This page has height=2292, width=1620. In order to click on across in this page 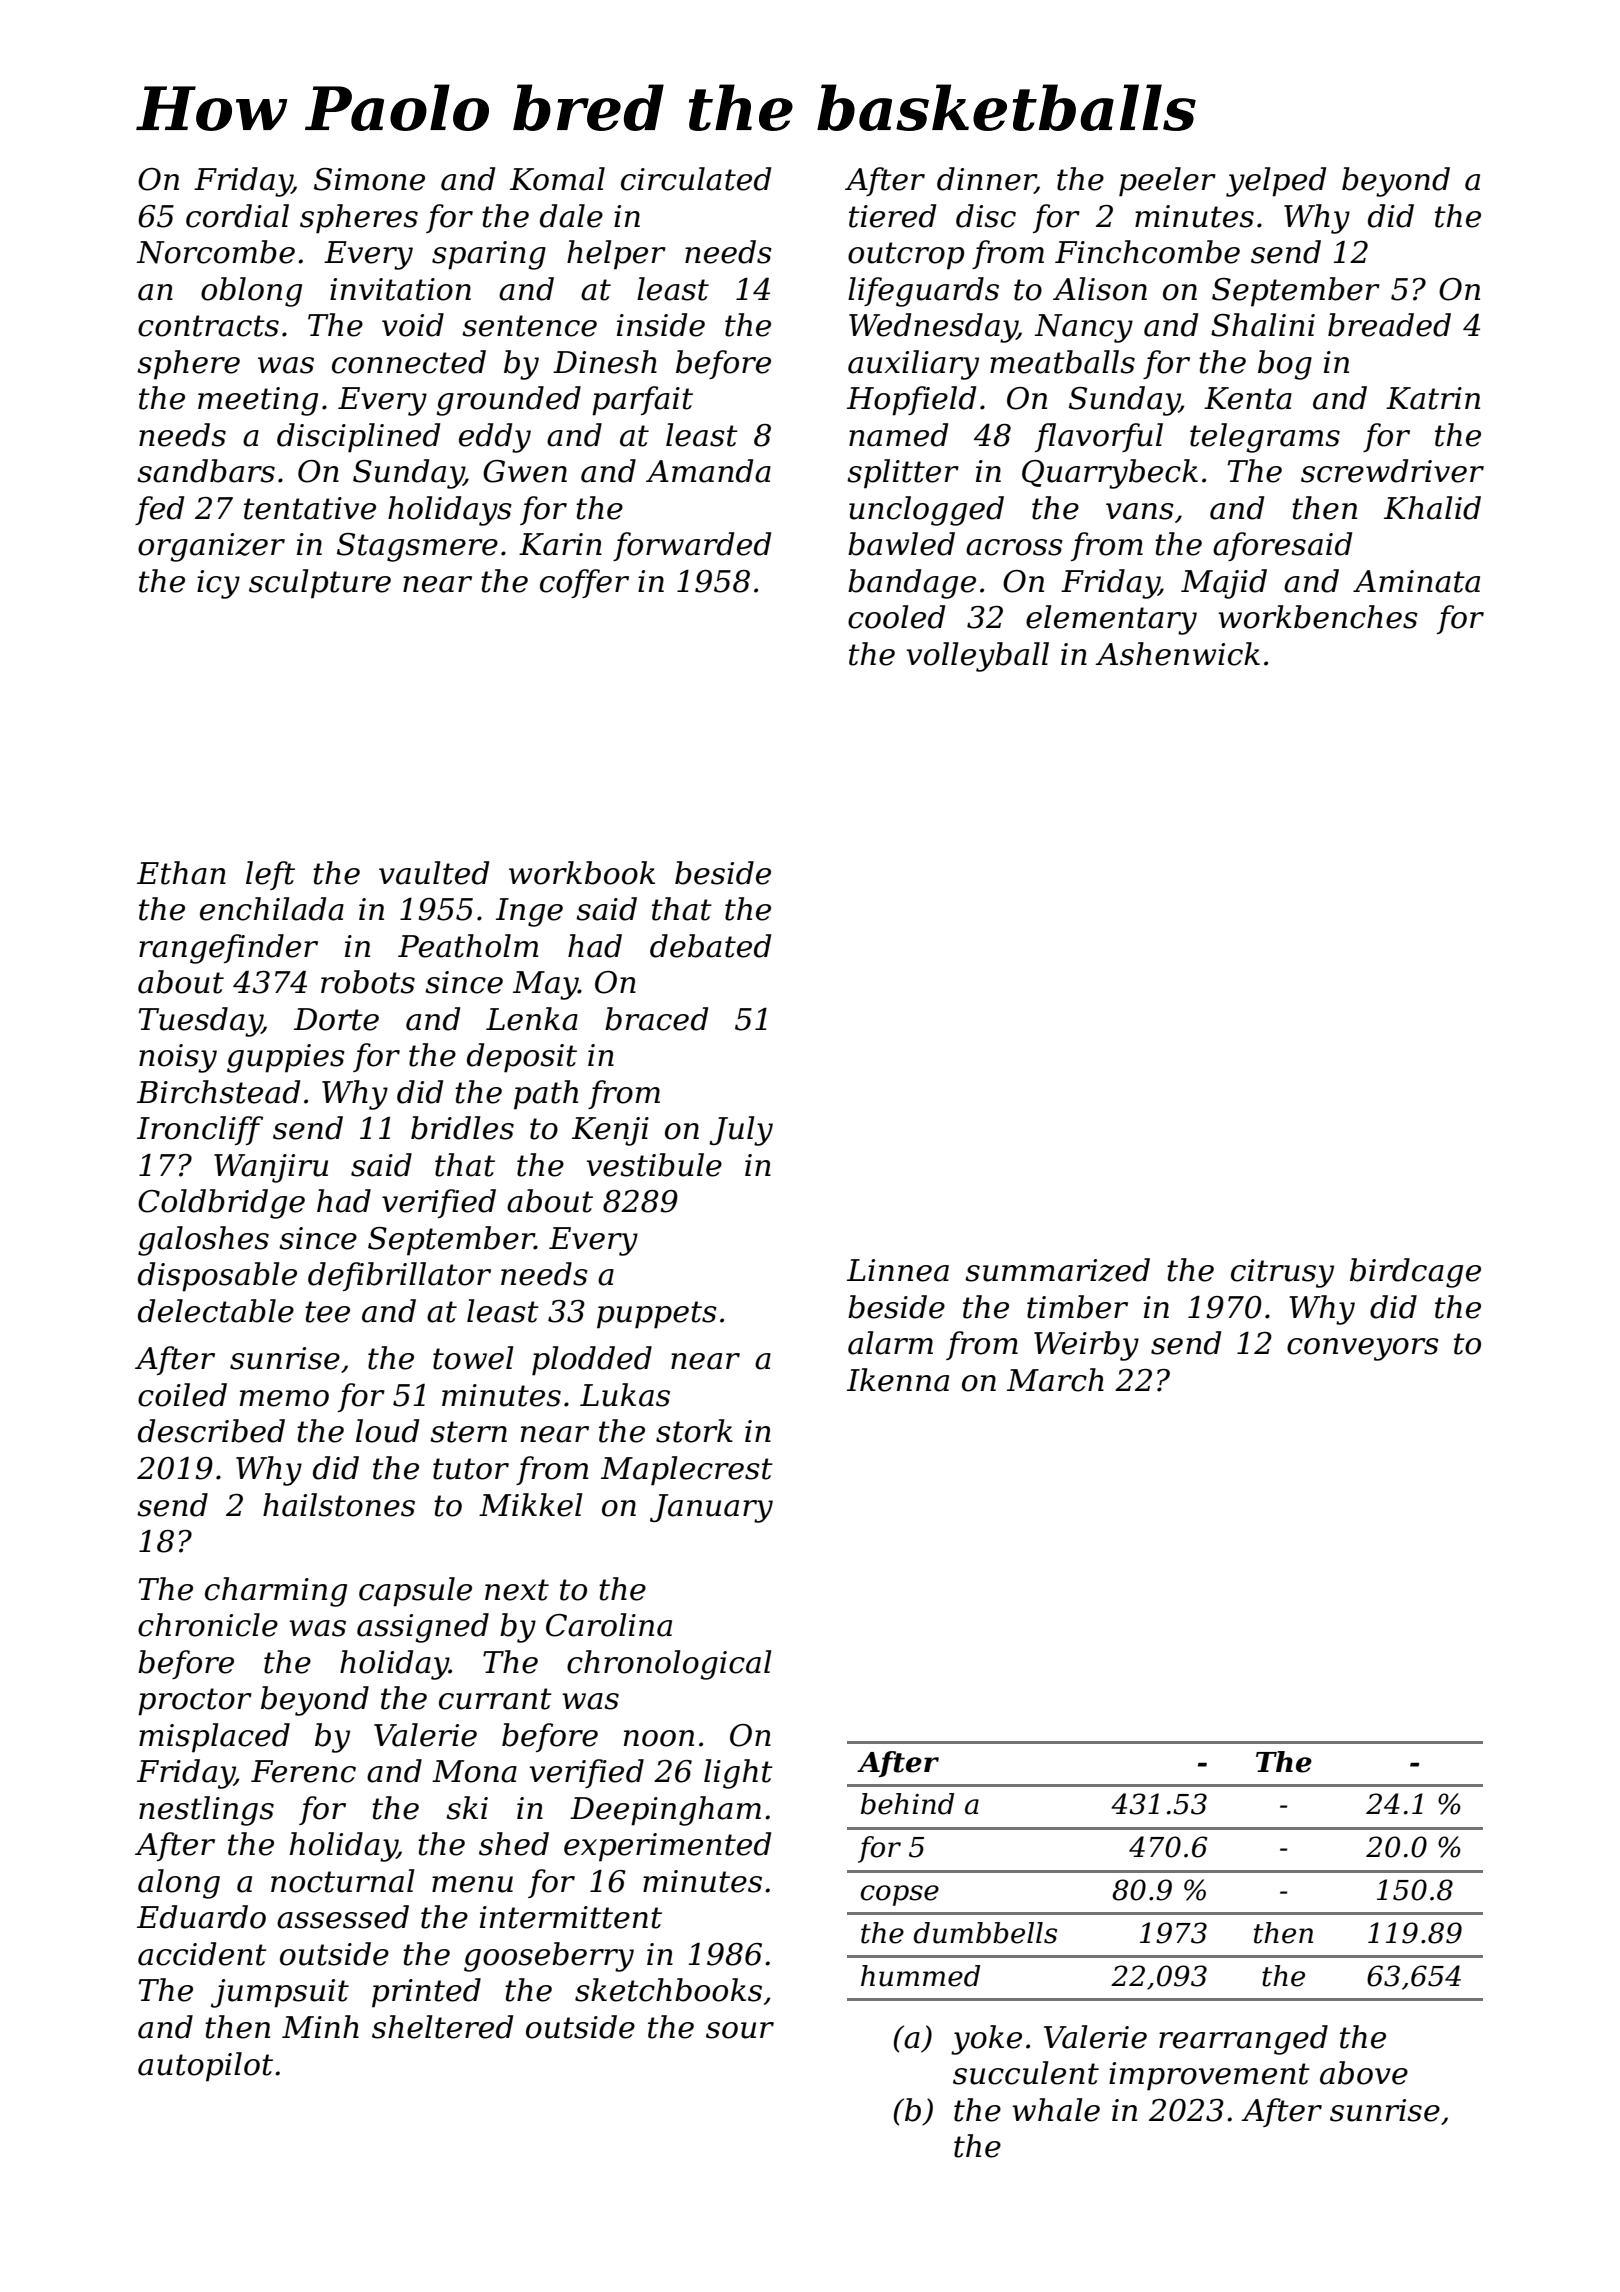, I will do `click(1014, 547)`.
